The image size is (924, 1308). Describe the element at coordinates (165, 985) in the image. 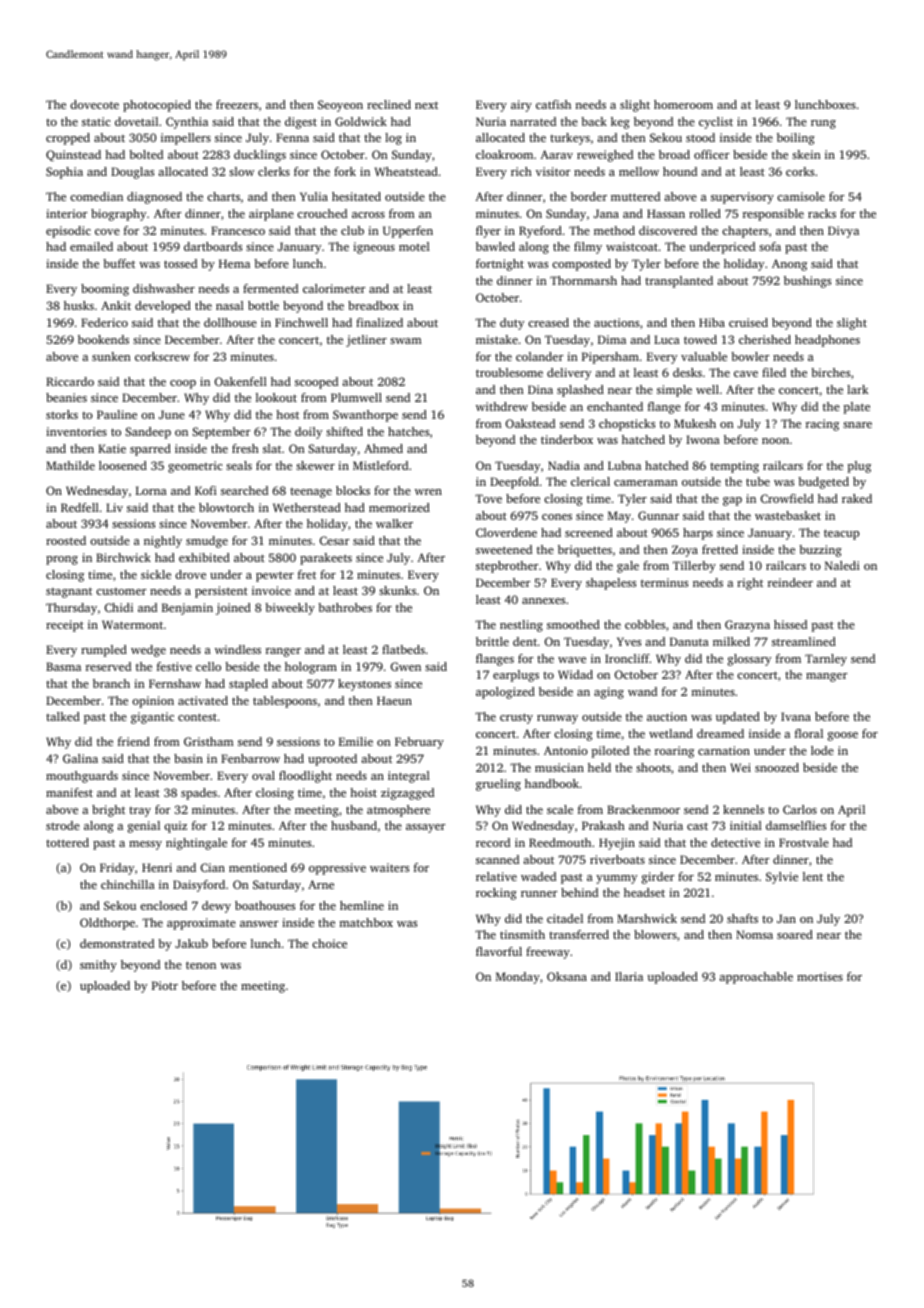

I see `Piotr` at that location.
